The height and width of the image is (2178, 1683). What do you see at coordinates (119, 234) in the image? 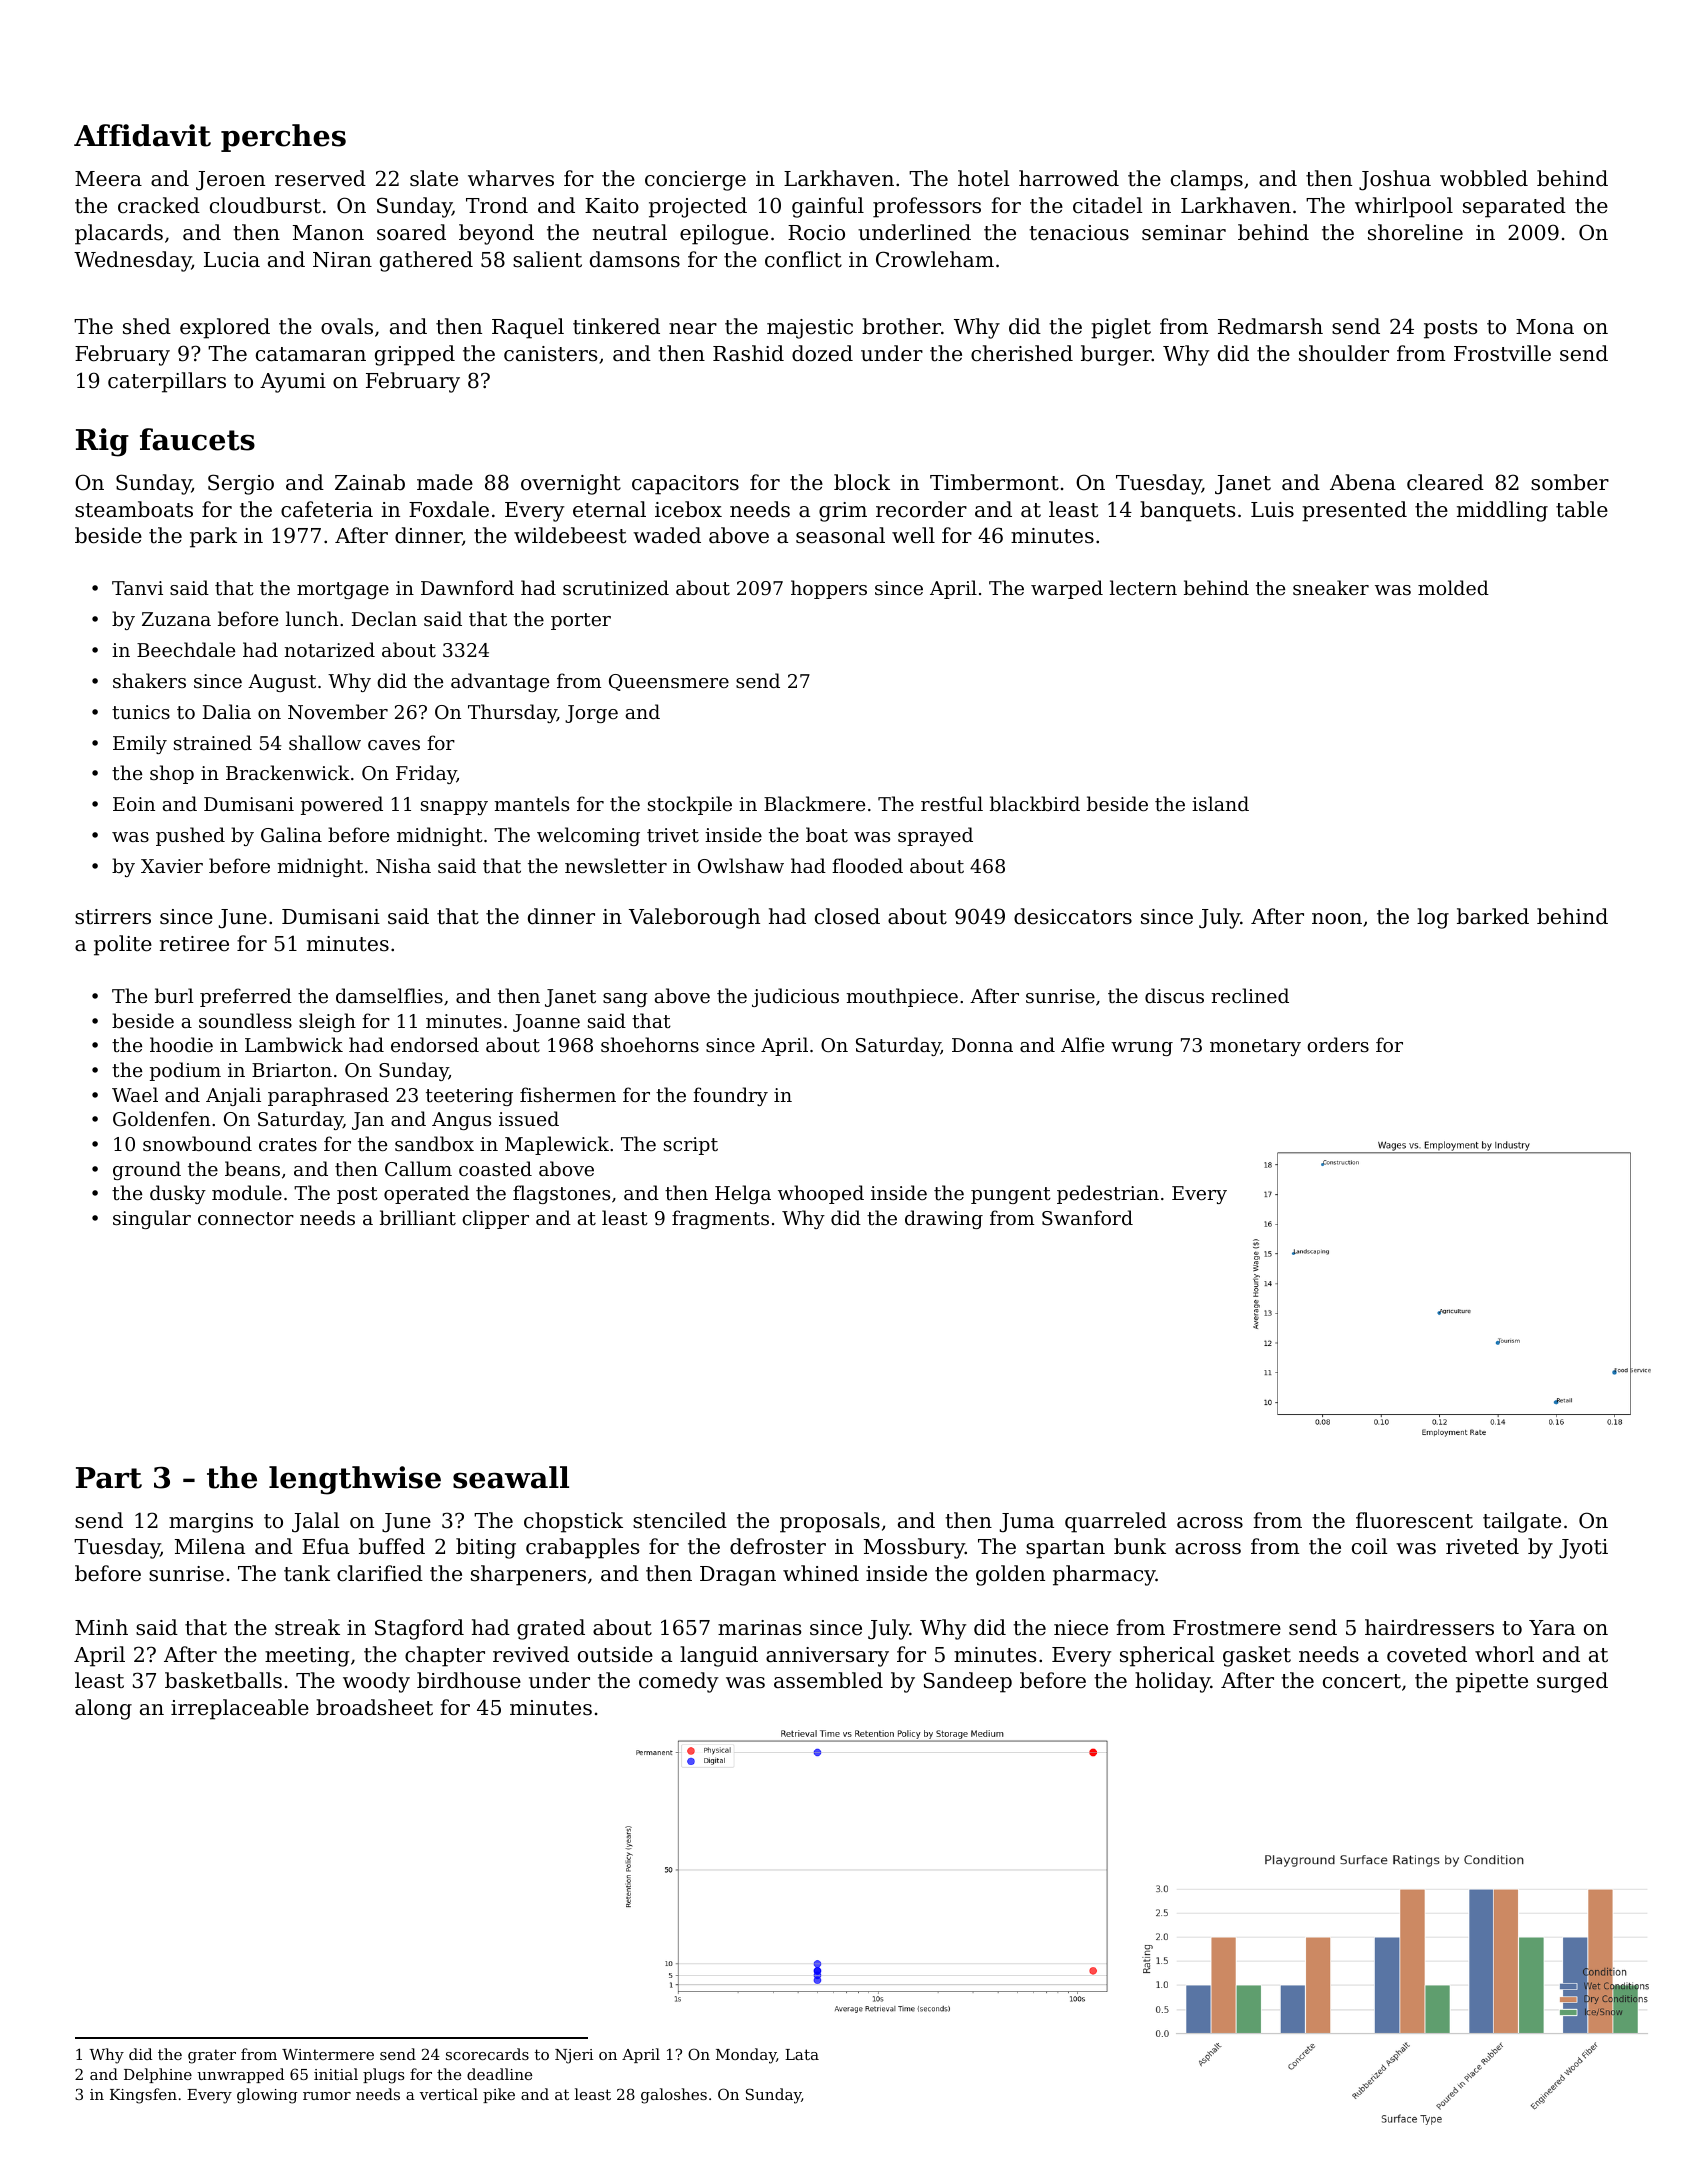
I see `placards` at bounding box center [119, 234].
